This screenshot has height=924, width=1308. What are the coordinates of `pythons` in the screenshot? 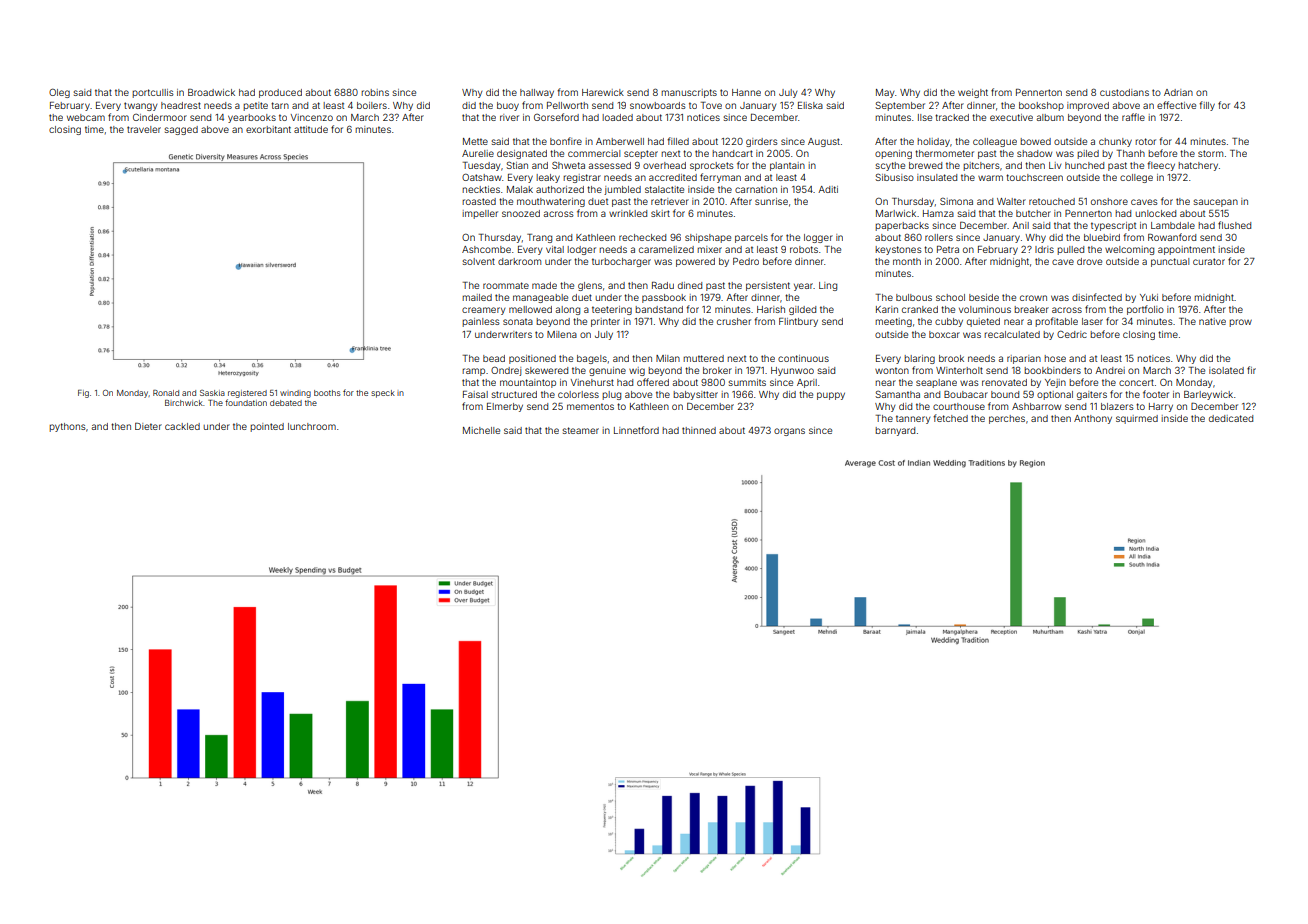 It's located at (67, 427).
